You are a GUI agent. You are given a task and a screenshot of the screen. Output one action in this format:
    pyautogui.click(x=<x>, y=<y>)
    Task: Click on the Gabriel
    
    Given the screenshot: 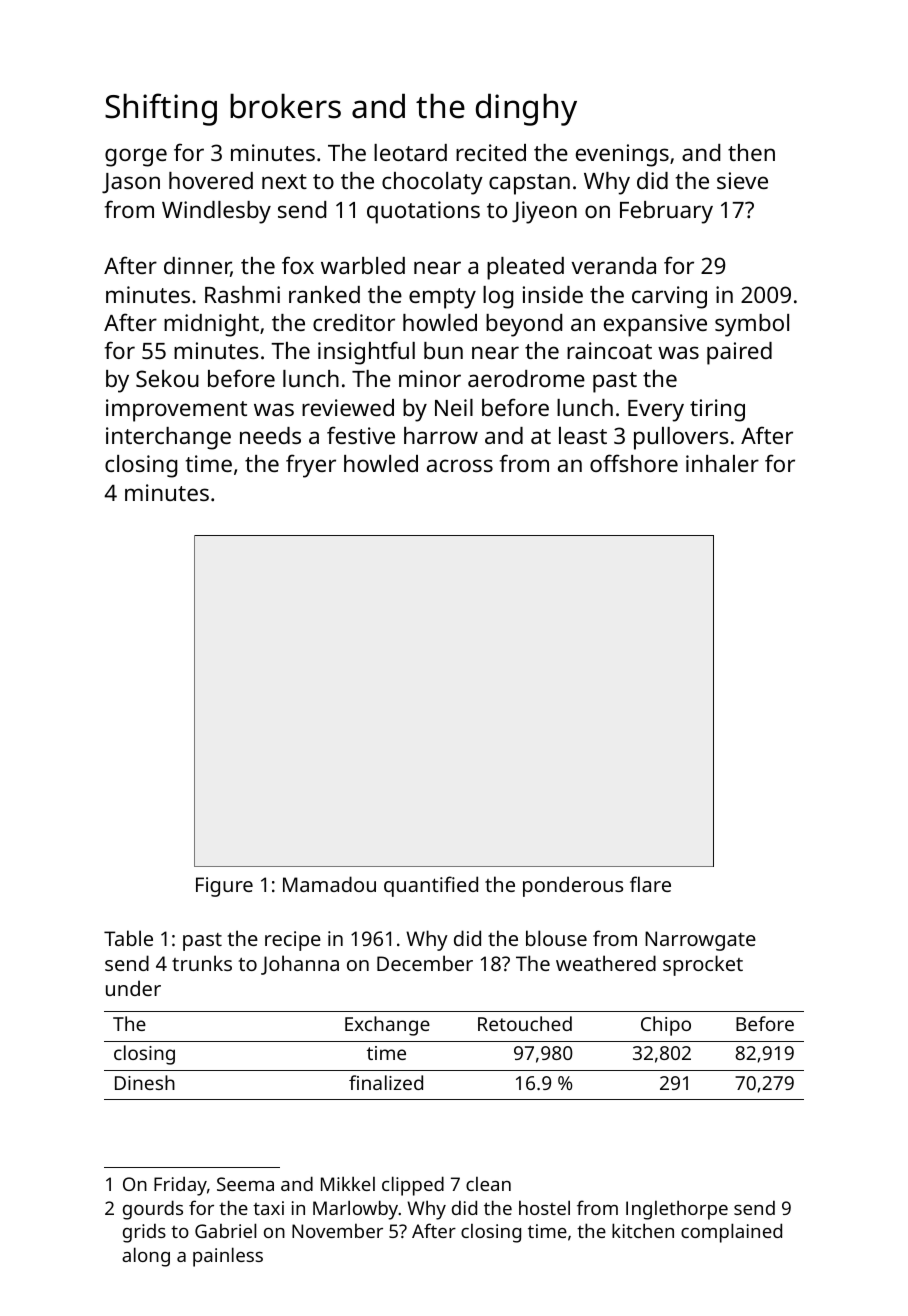 What is the action you would take?
    pyautogui.click(x=225, y=1230)
